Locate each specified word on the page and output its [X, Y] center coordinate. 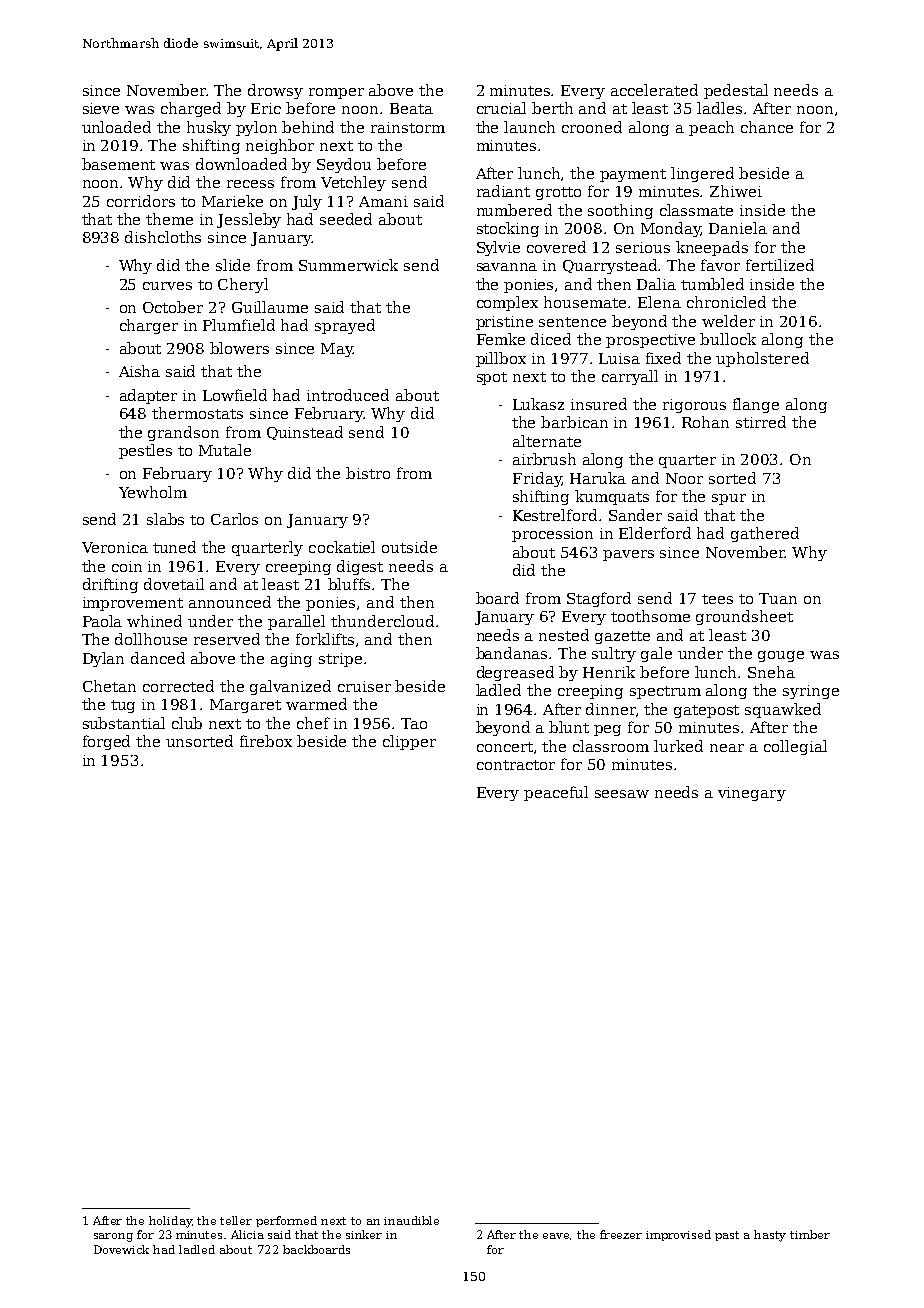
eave [556, 1236]
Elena [659, 302]
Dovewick [121, 1249]
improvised [678, 1235]
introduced [348, 395]
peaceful [556, 793]
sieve [101, 108]
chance [767, 127]
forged [106, 742]
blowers [239, 348]
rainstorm [408, 127]
